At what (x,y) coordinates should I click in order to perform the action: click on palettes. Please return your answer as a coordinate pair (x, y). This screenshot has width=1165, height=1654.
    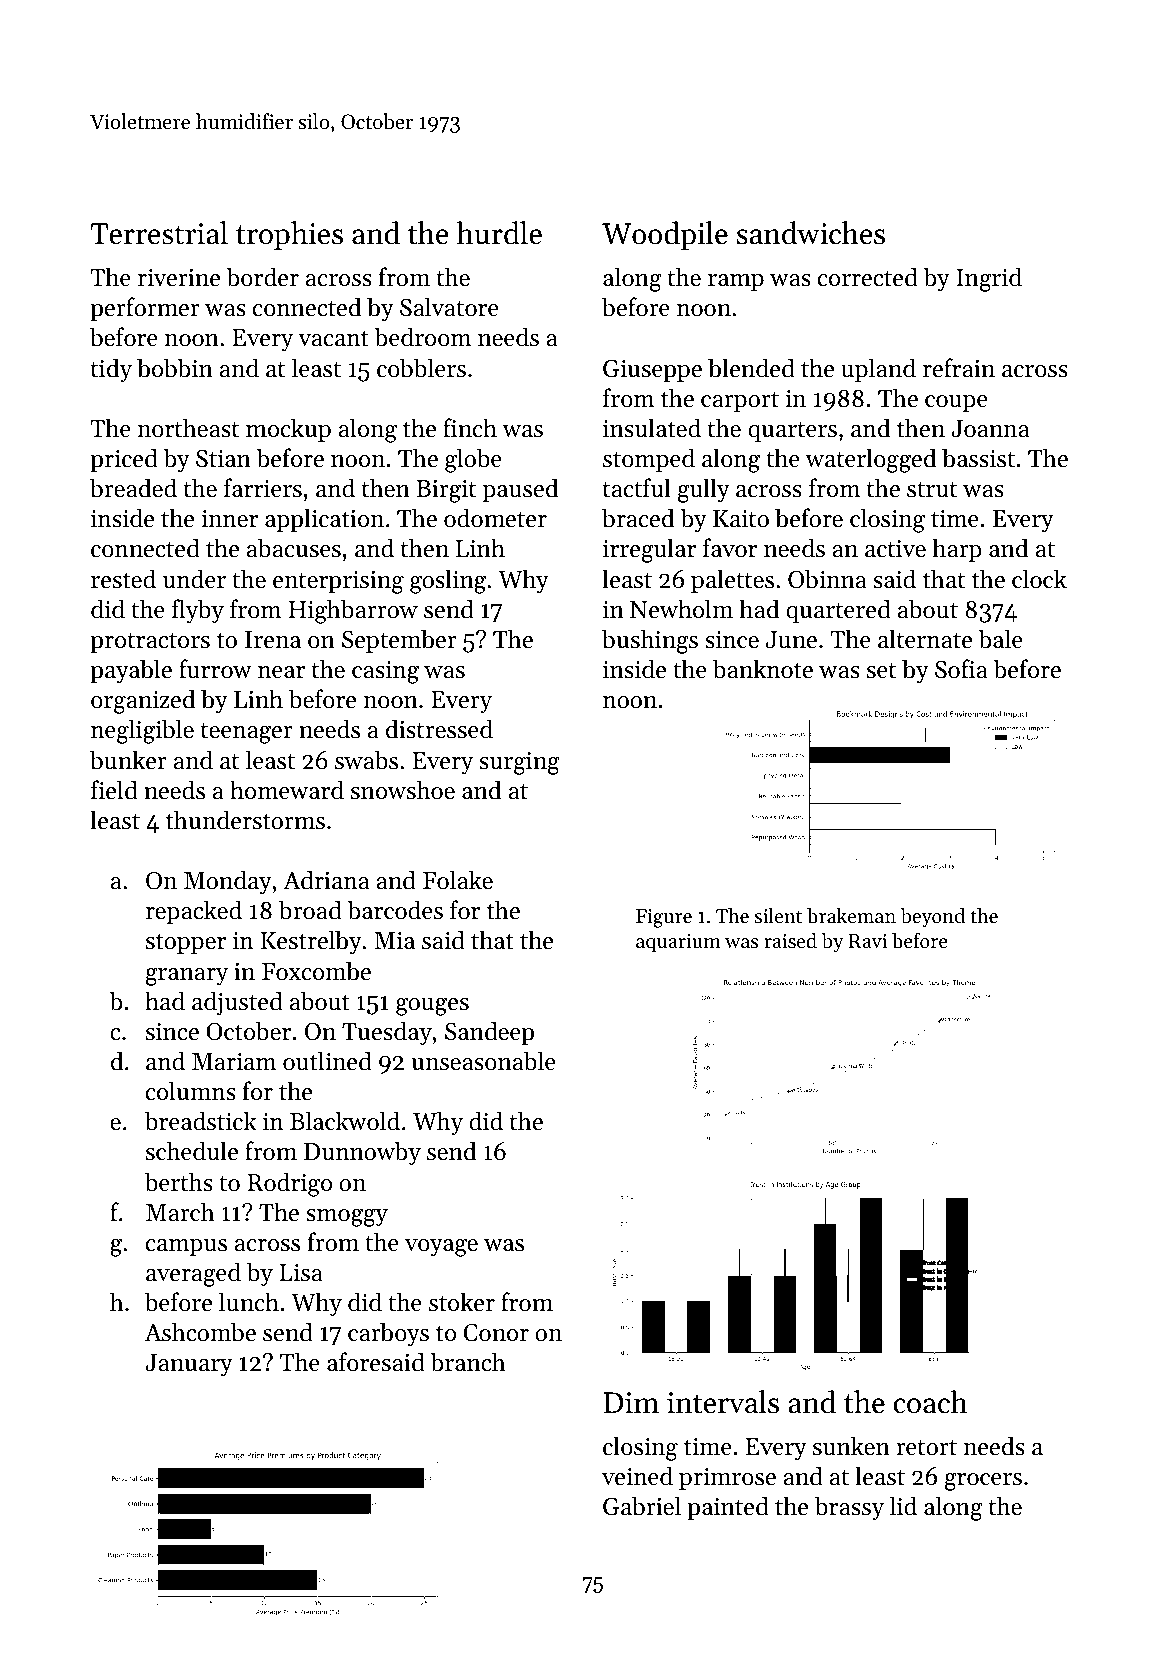
    Looking at the image, I should click on (732, 581).
